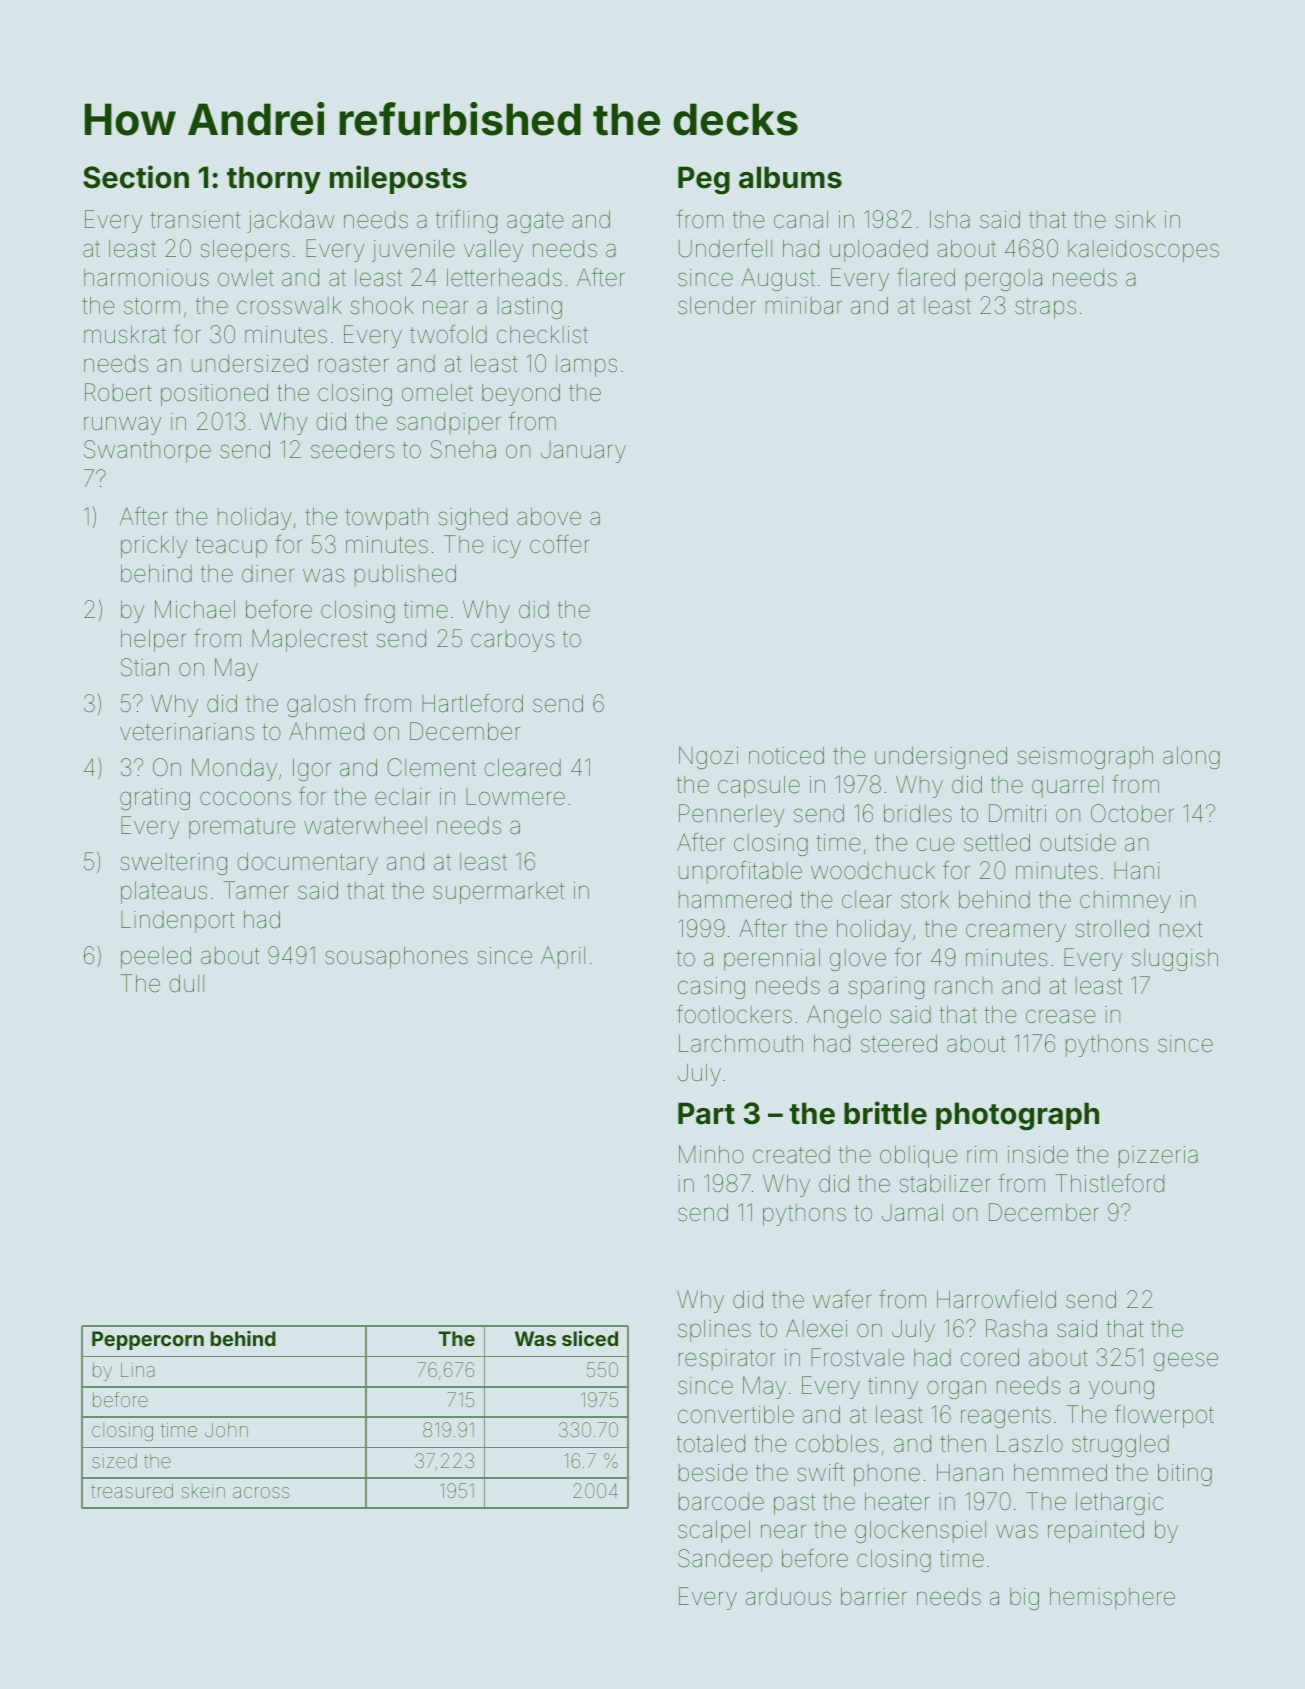 The width and height of the screenshot is (1305, 1689). What do you see at coordinates (926, 277) in the screenshot?
I see `flared` at bounding box center [926, 277].
